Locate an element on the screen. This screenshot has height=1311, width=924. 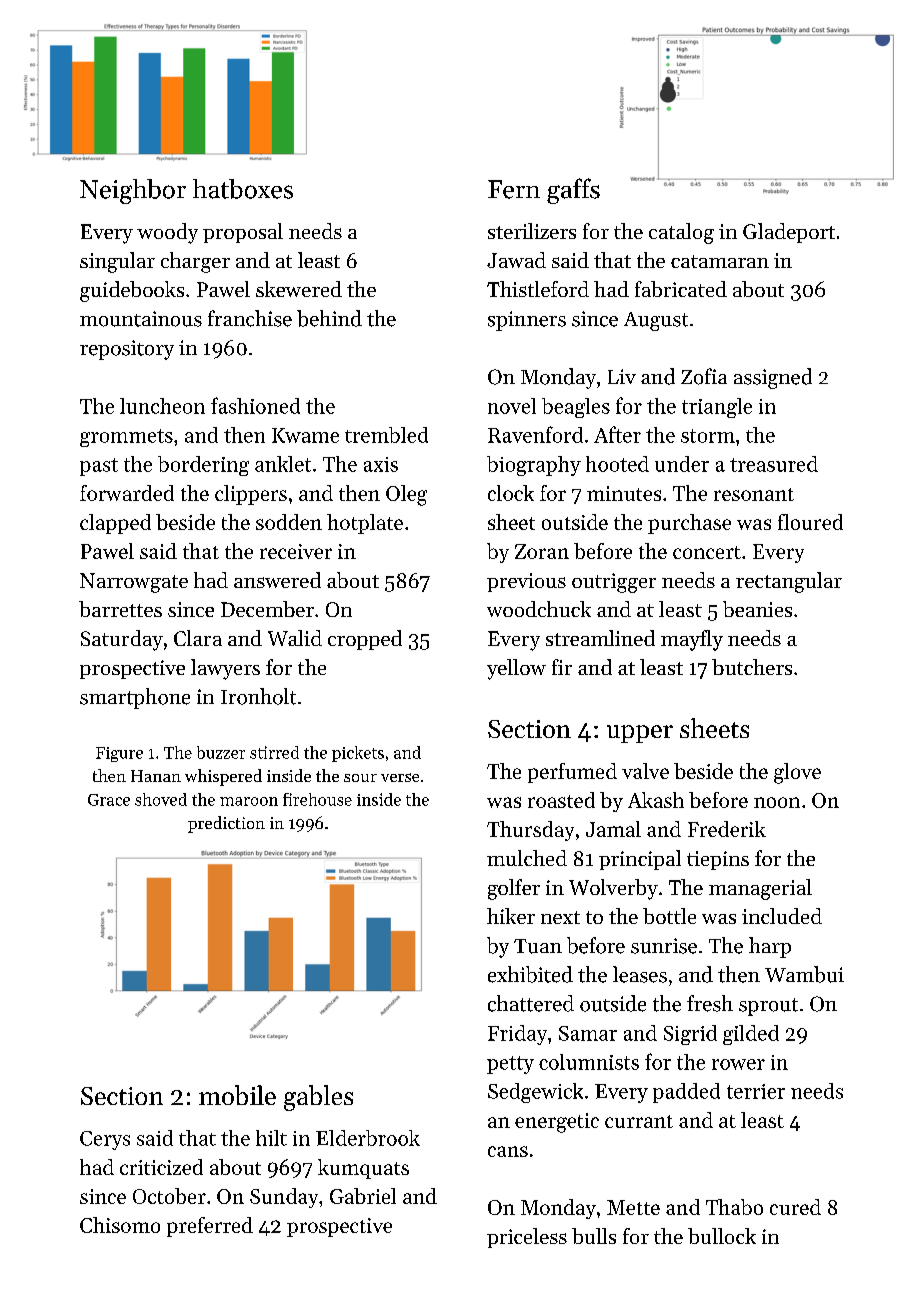
upper is located at coordinates (640, 734).
